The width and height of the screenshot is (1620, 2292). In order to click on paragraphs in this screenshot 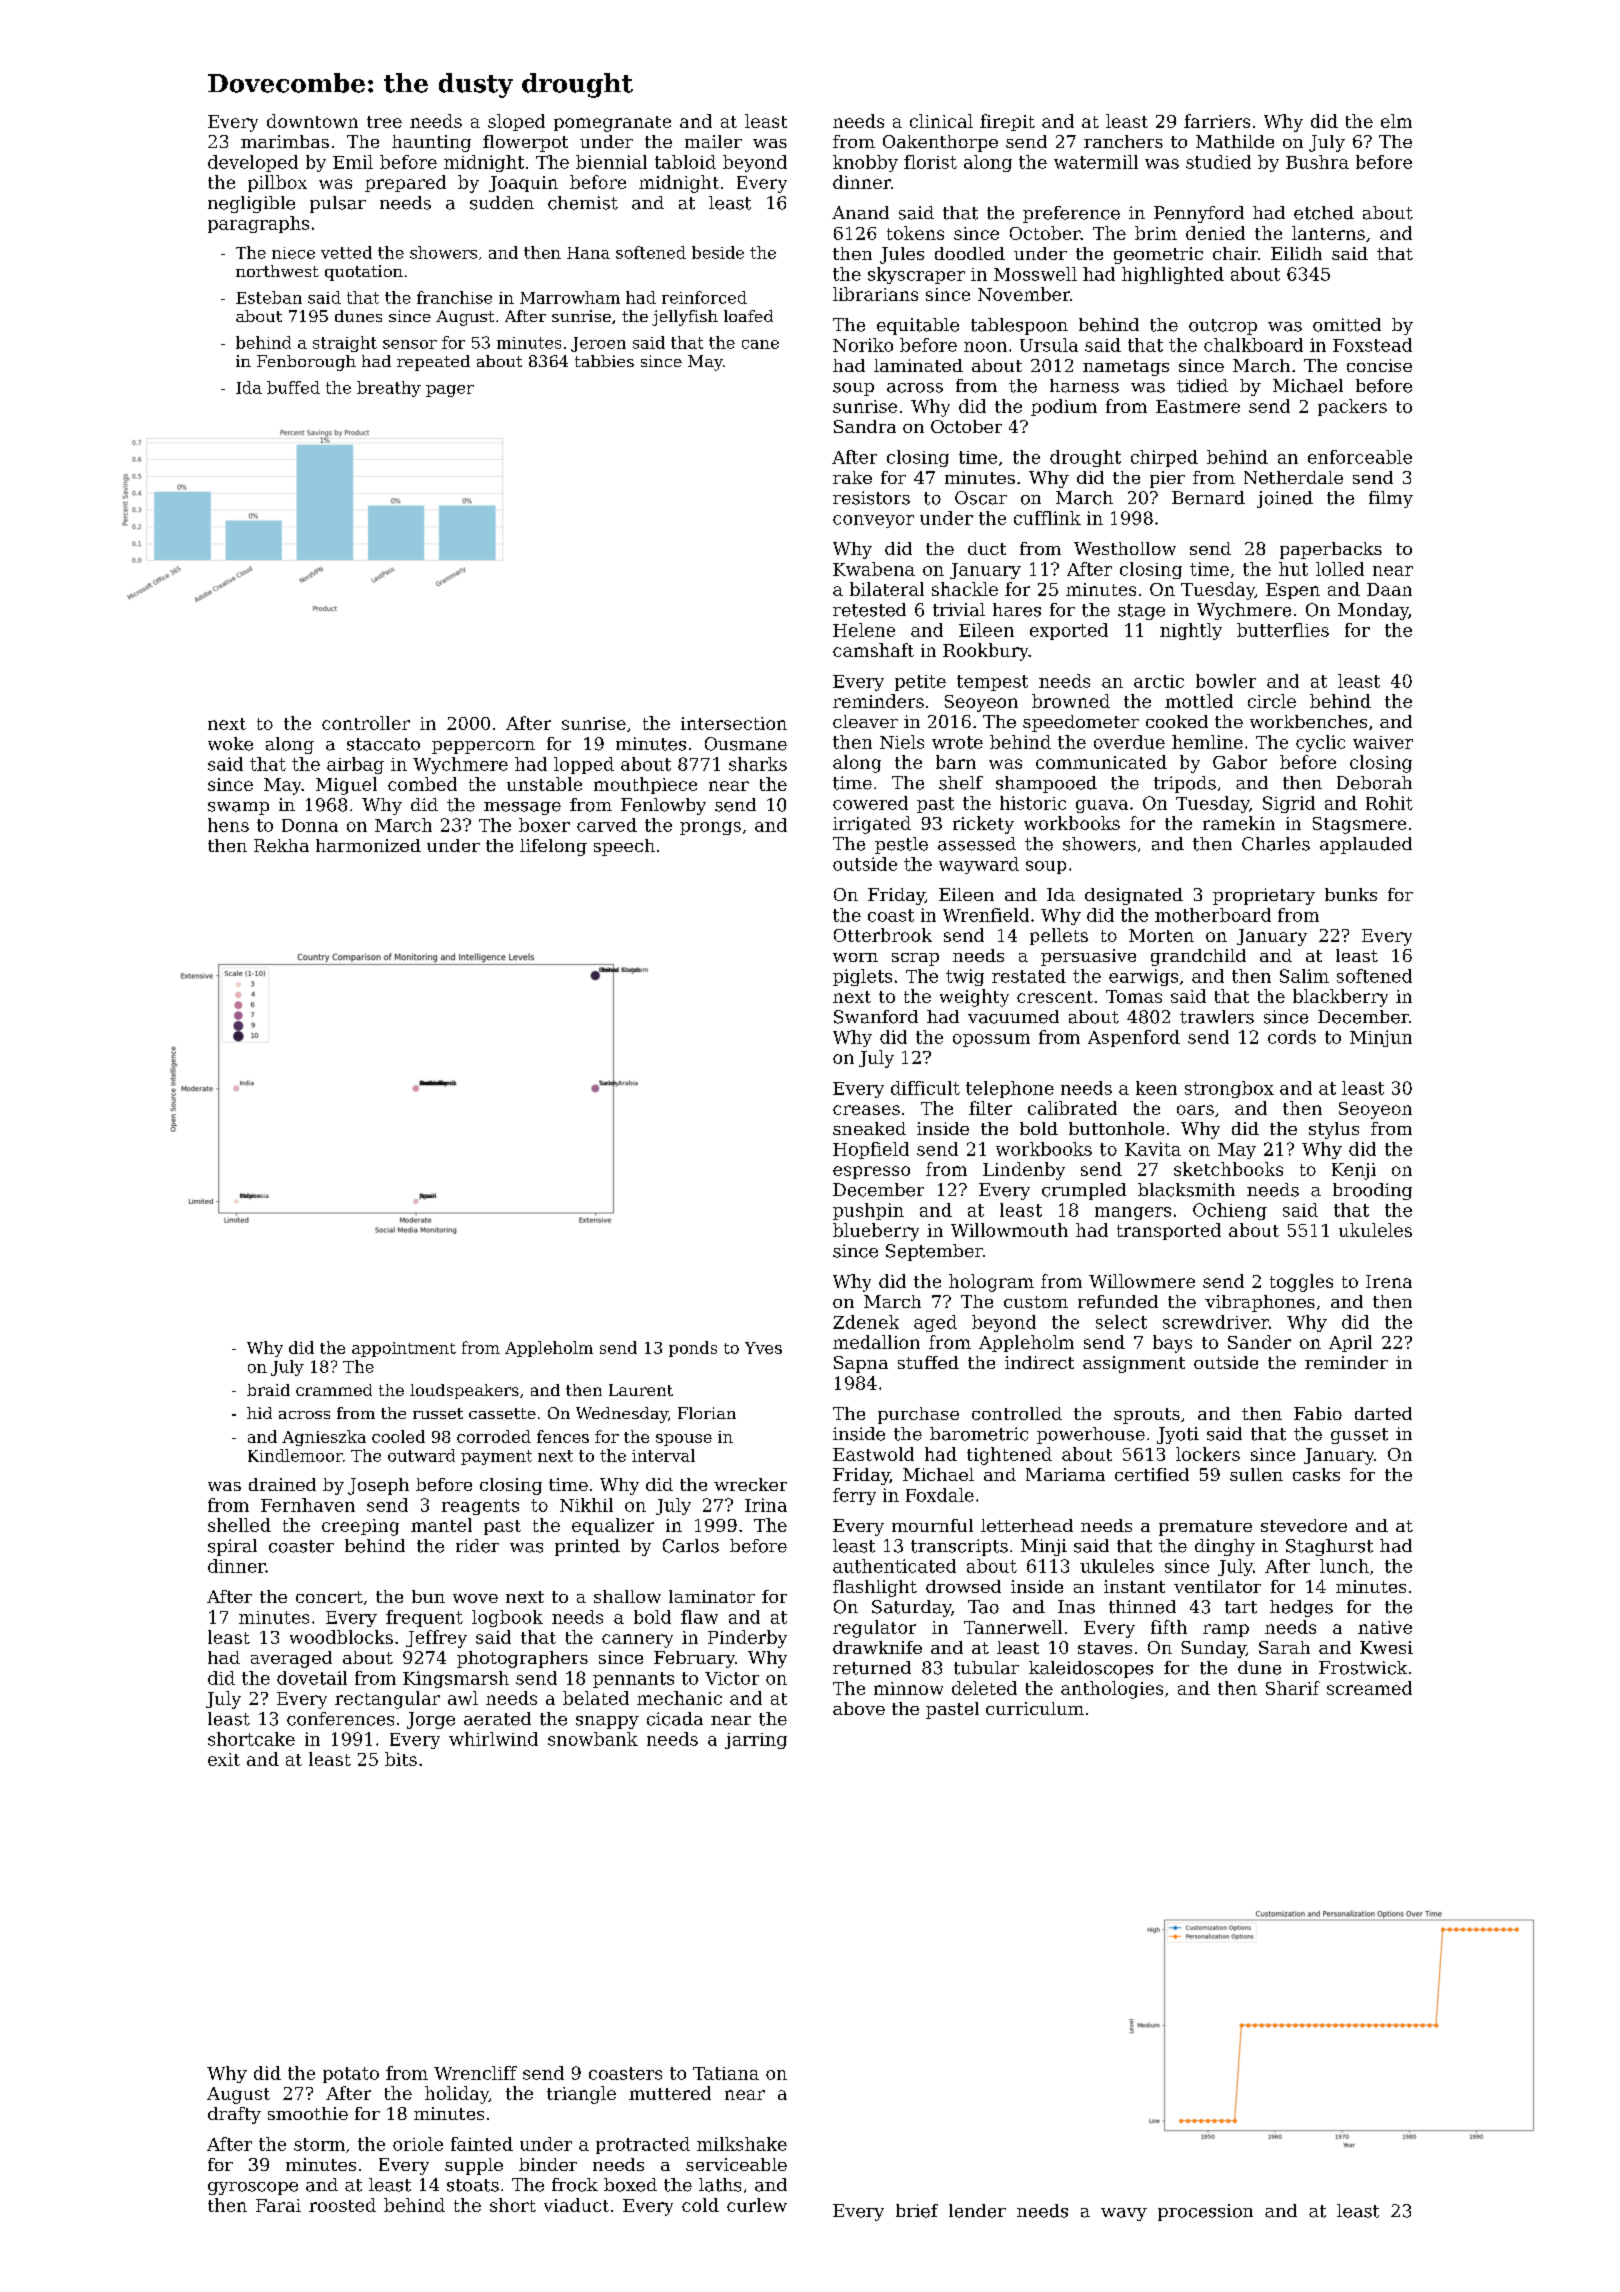, I will do `click(258, 224)`.
